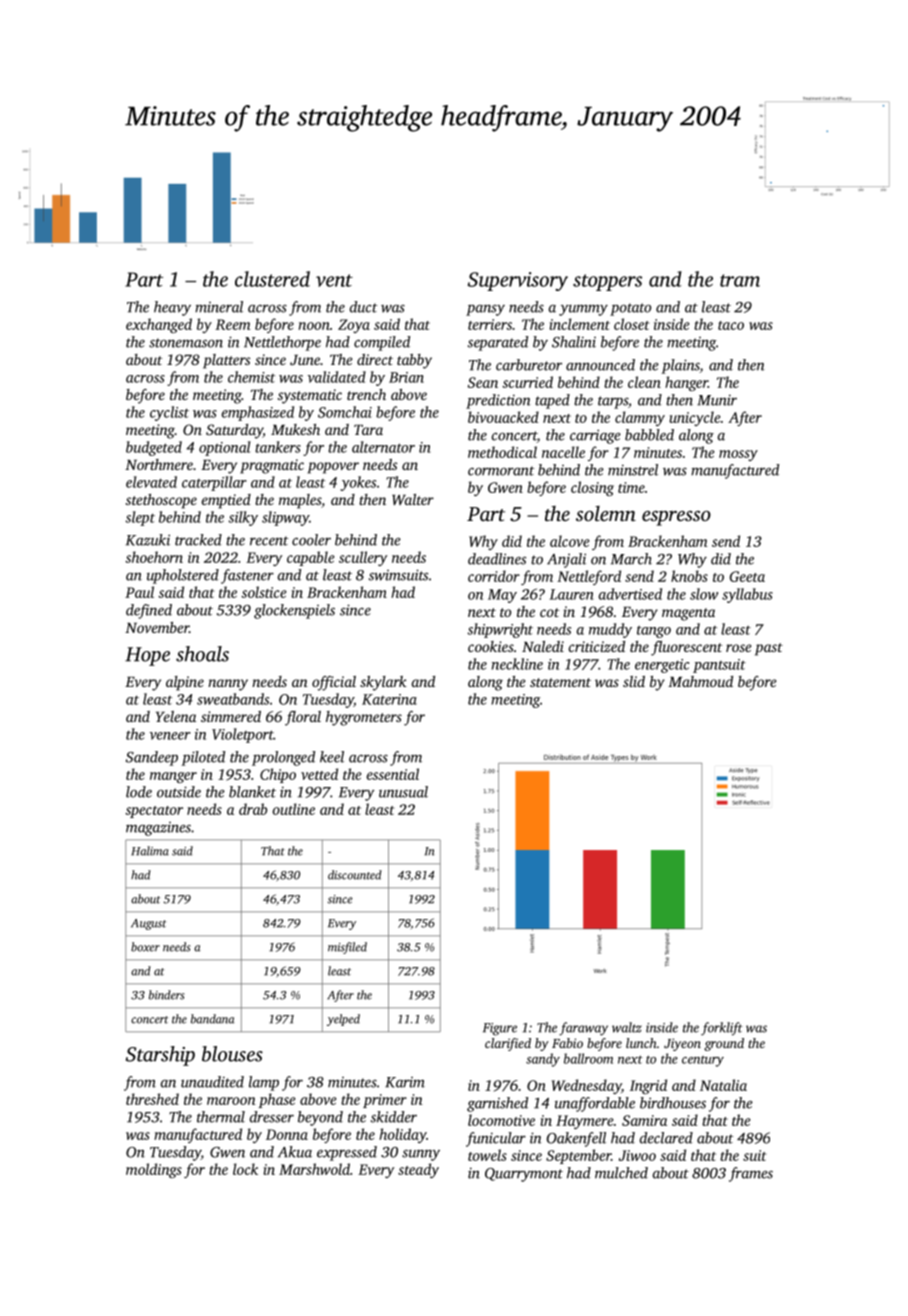 This page has width=908, height=1316. I want to click on Munir, so click(717, 400).
